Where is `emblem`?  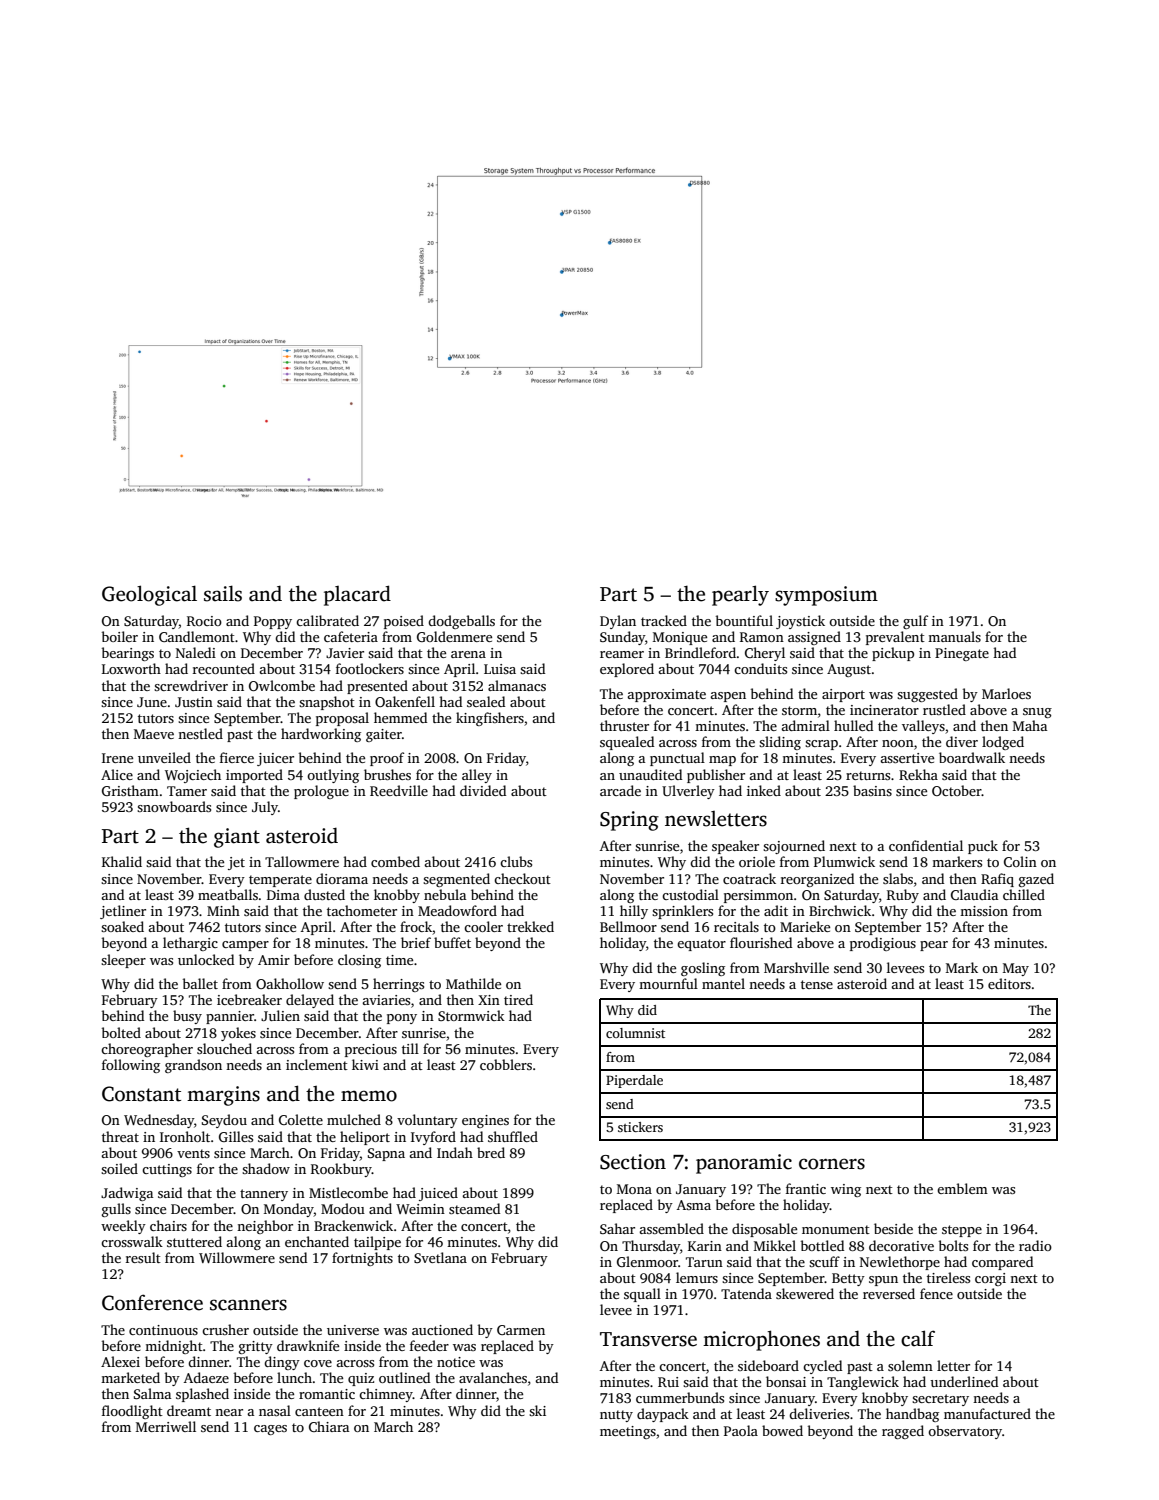 emblem is located at coordinates (962, 1188).
